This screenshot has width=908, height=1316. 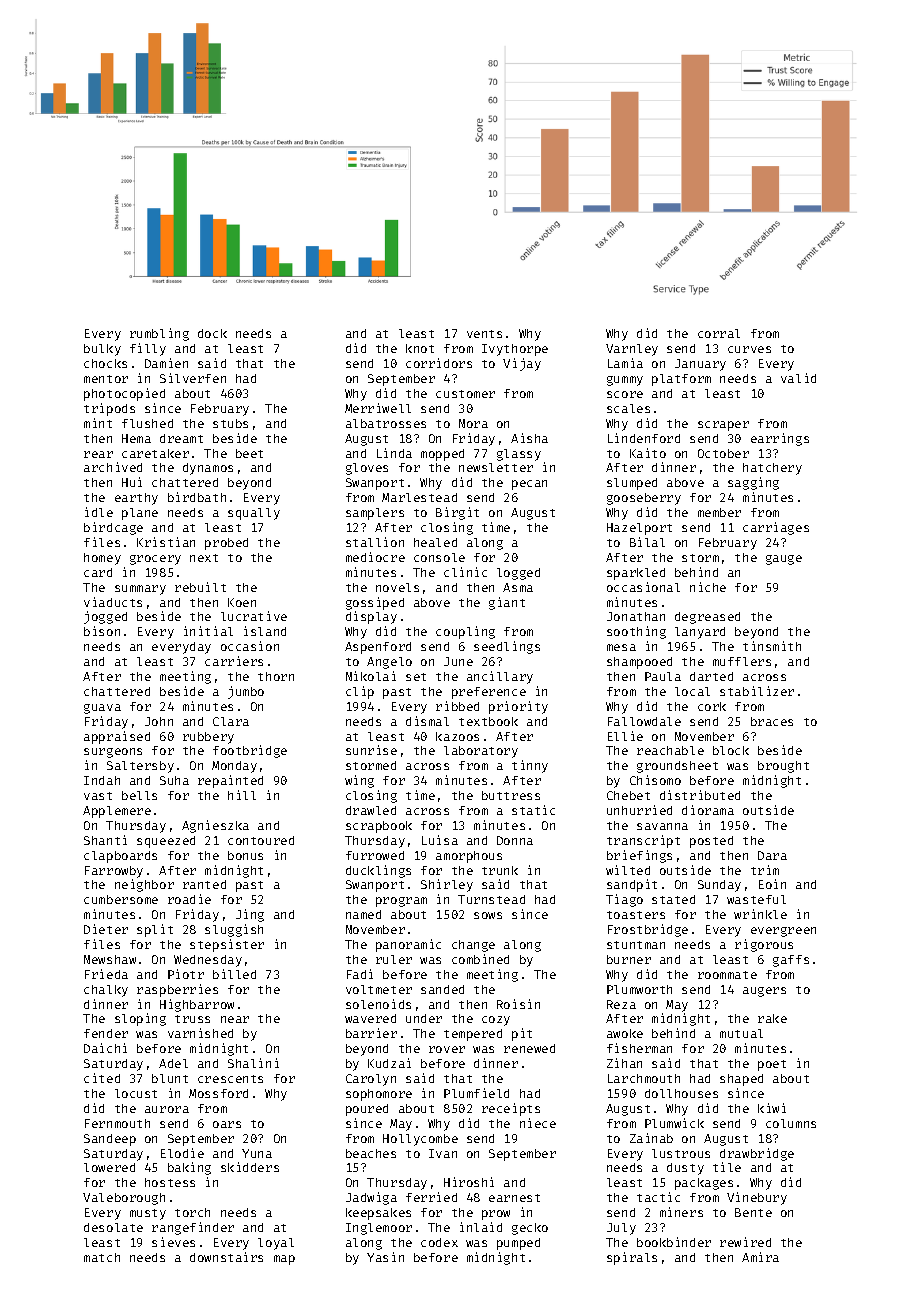 What do you see at coordinates (208, 738) in the screenshot?
I see `rubbery` at bounding box center [208, 738].
